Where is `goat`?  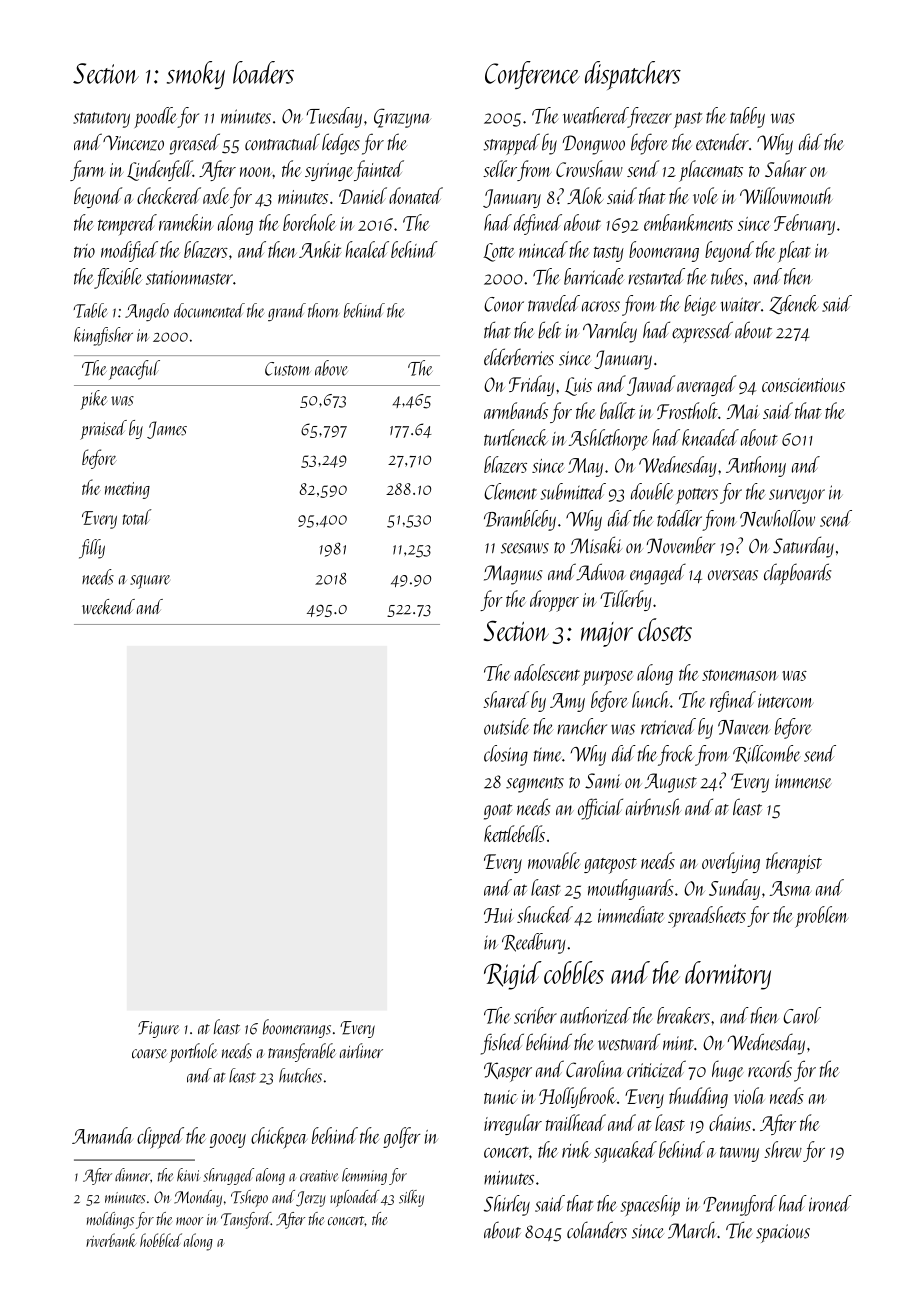
goat is located at coordinates (498, 812).
